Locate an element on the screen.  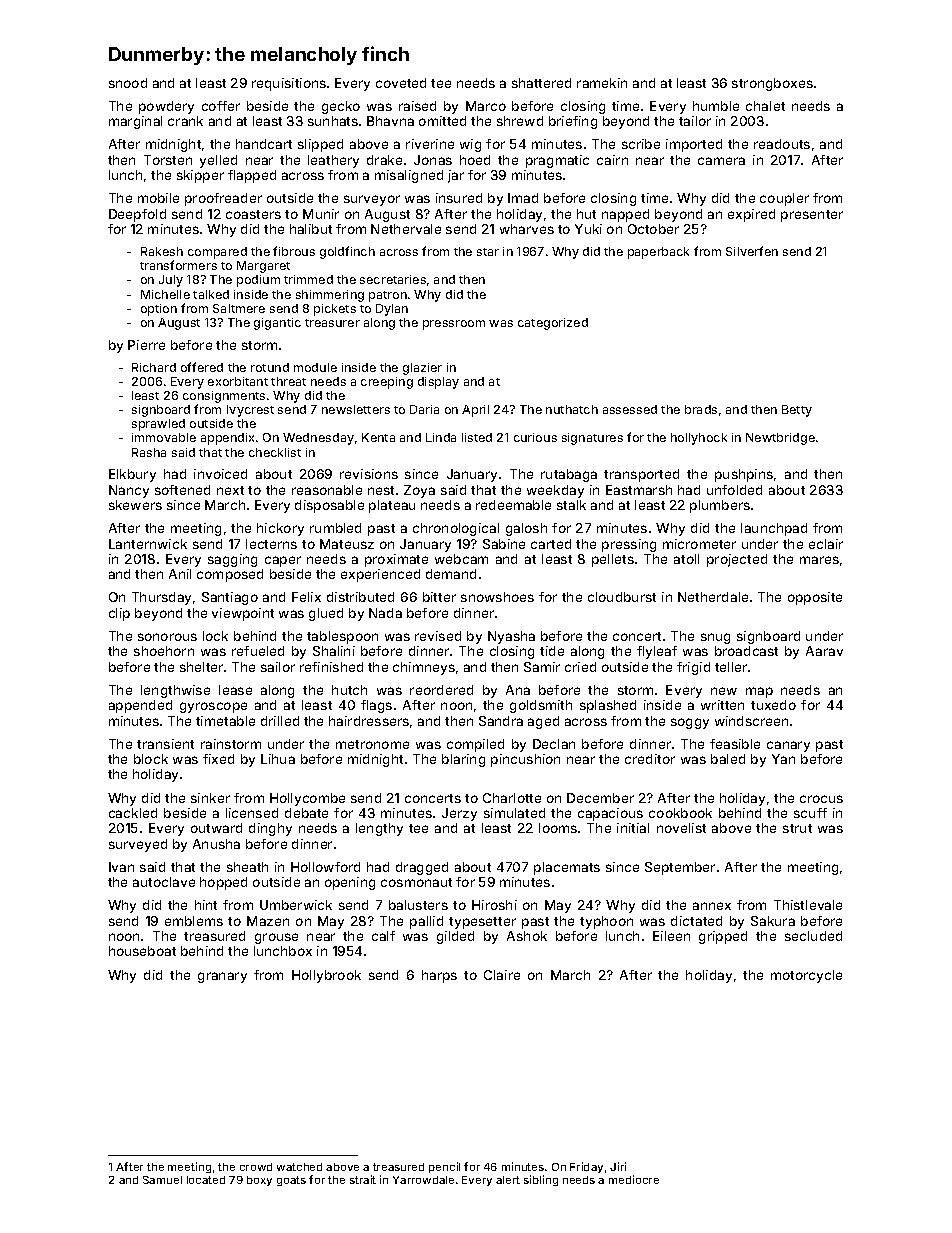
paperback is located at coordinates (658, 253).
